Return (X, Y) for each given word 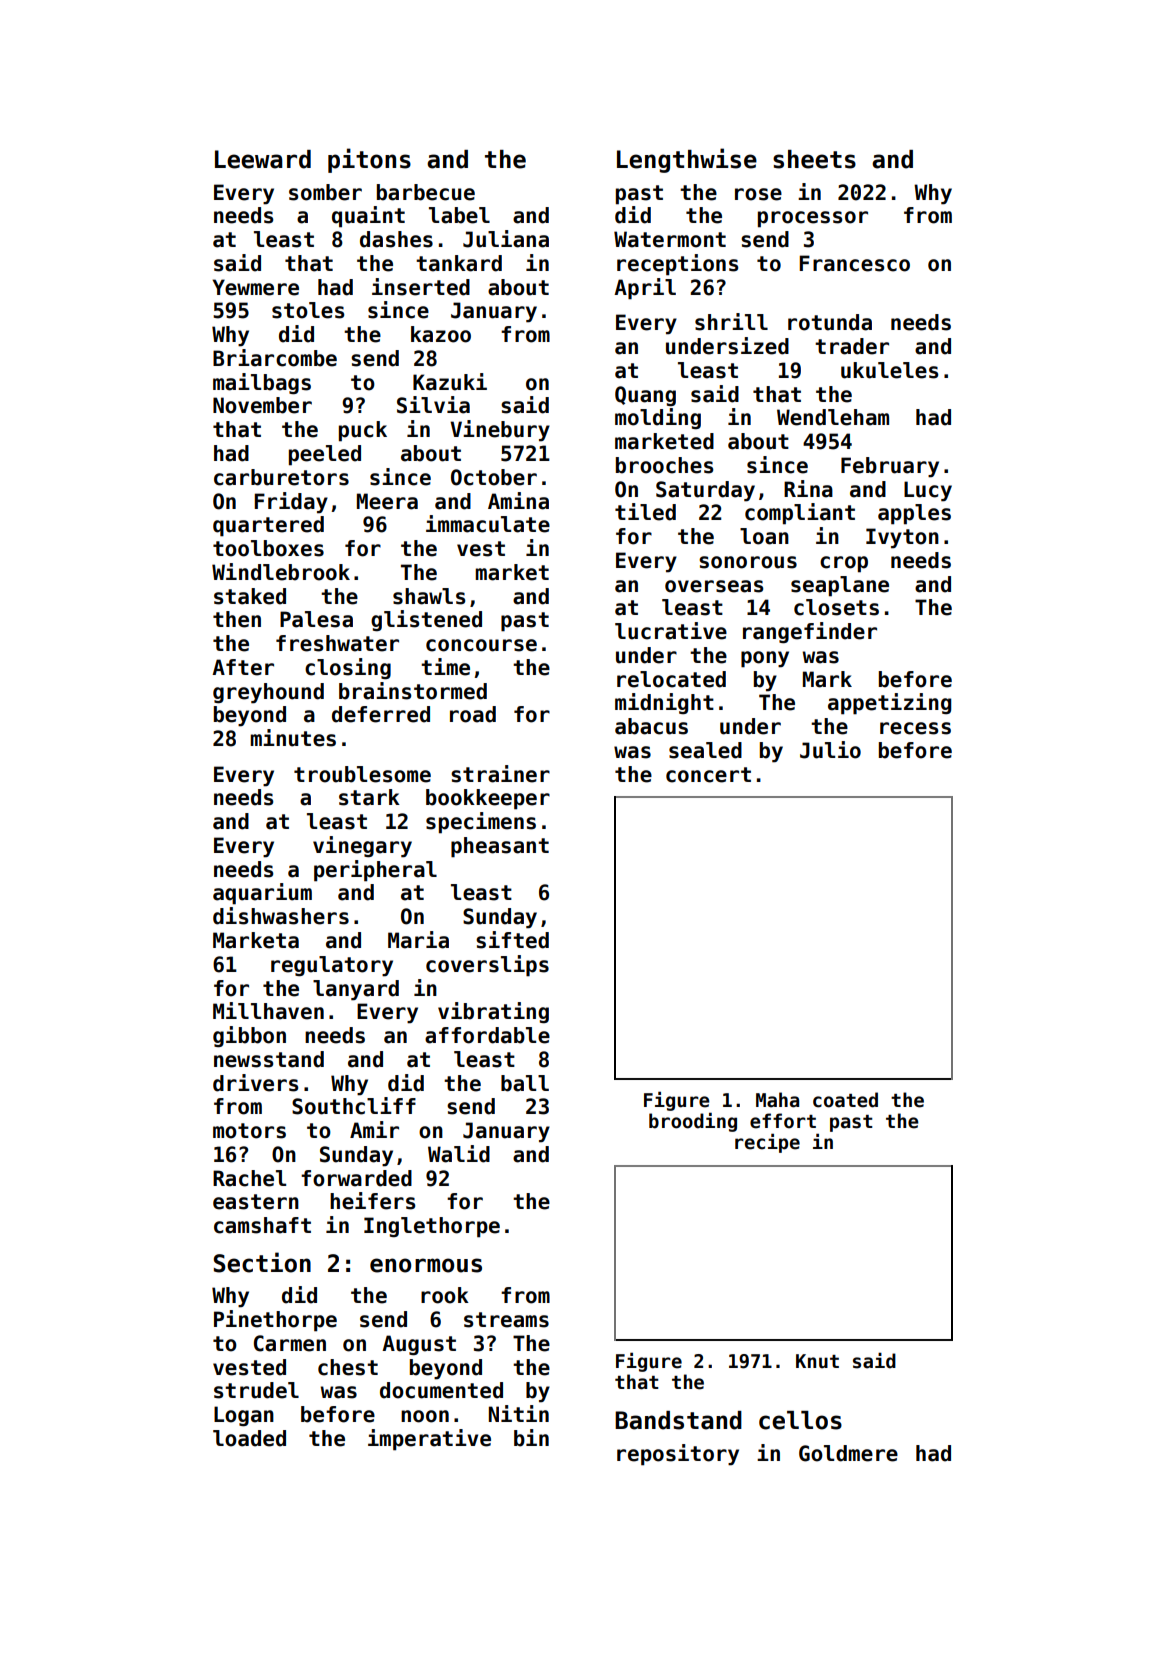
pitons (369, 160)
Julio (830, 750)
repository (678, 1455)
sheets (814, 159)
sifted (512, 940)
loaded (249, 1438)
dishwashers (281, 916)
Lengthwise (687, 160)
